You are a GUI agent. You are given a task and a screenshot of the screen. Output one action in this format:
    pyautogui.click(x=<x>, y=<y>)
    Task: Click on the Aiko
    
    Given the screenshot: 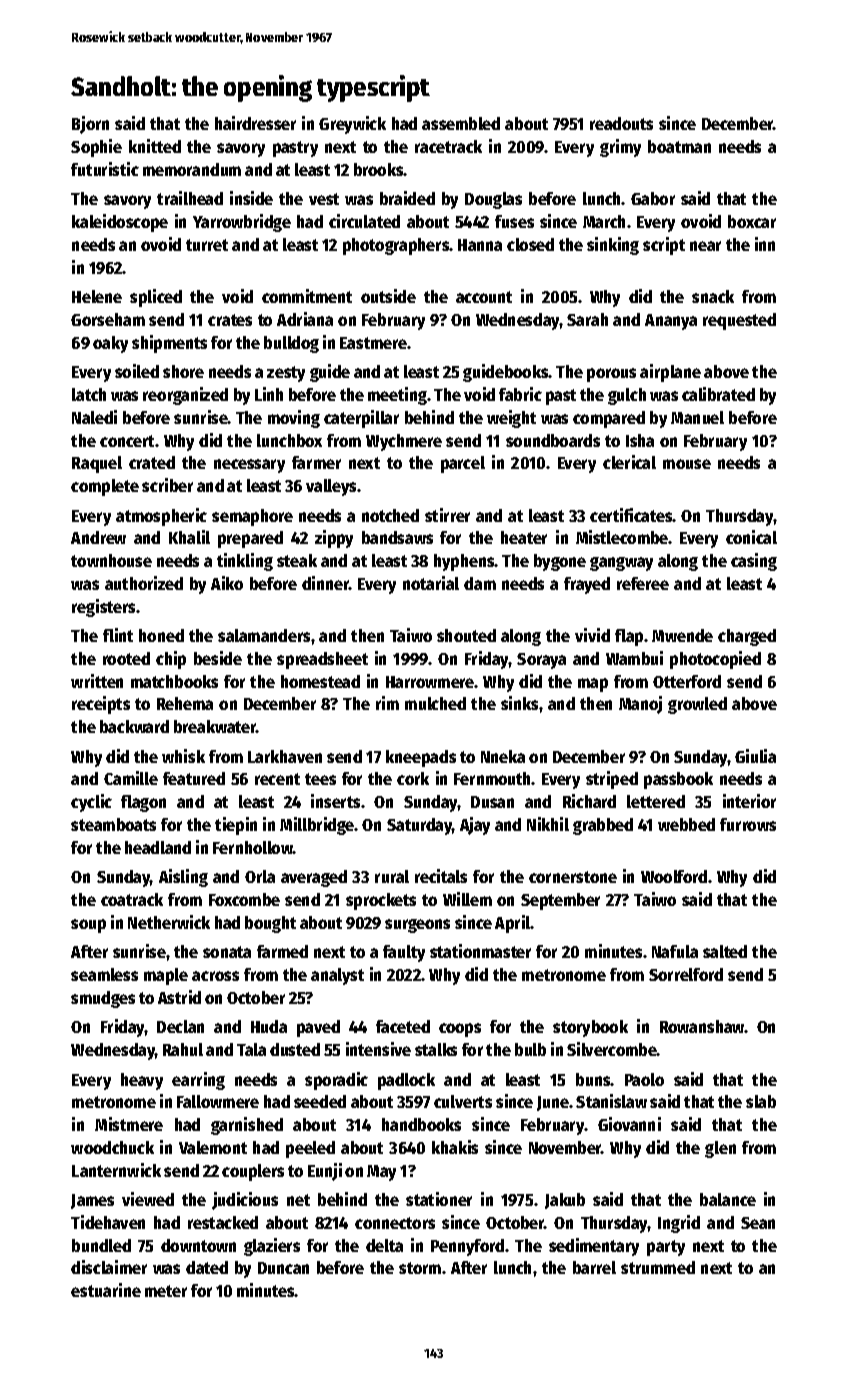 What is the action you would take?
    pyautogui.click(x=227, y=583)
